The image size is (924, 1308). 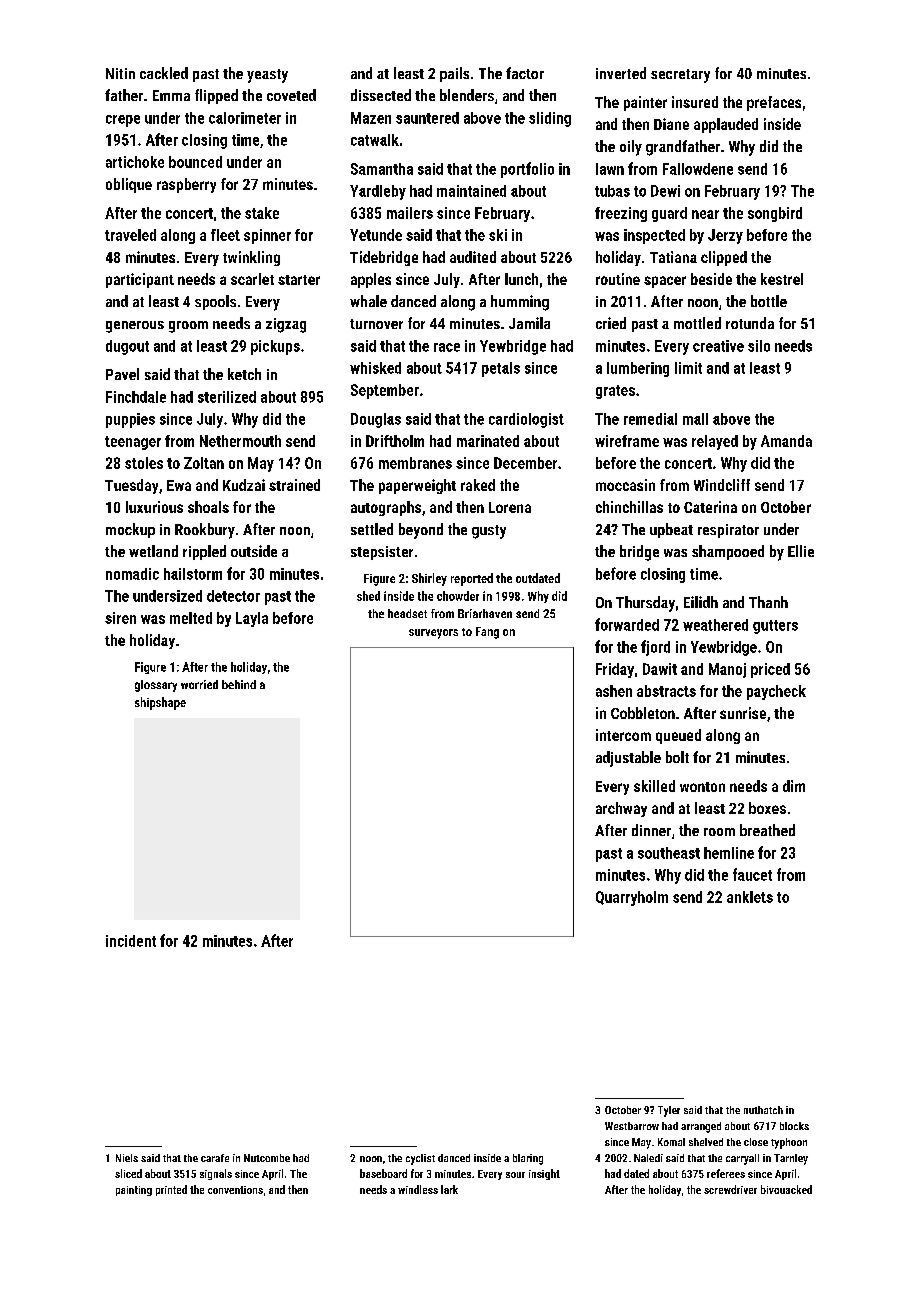 I want to click on Fang, so click(x=487, y=633).
